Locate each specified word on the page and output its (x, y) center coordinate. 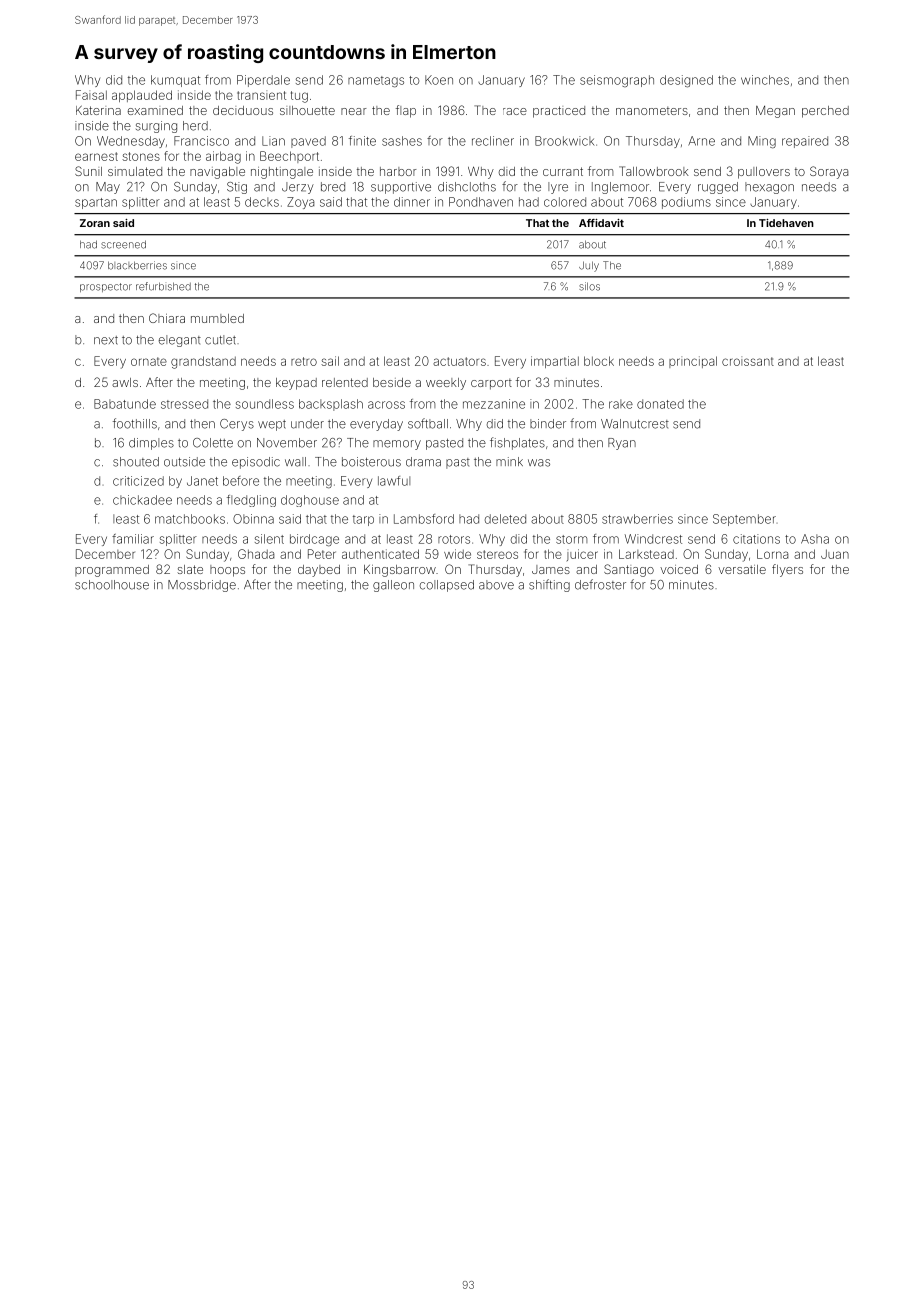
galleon (393, 586)
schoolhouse (112, 585)
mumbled (217, 318)
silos (589, 286)
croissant (748, 361)
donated (660, 404)
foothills (135, 423)
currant (563, 171)
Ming (762, 142)
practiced (559, 112)
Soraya (829, 172)
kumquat (175, 81)
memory (397, 445)
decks (262, 202)
